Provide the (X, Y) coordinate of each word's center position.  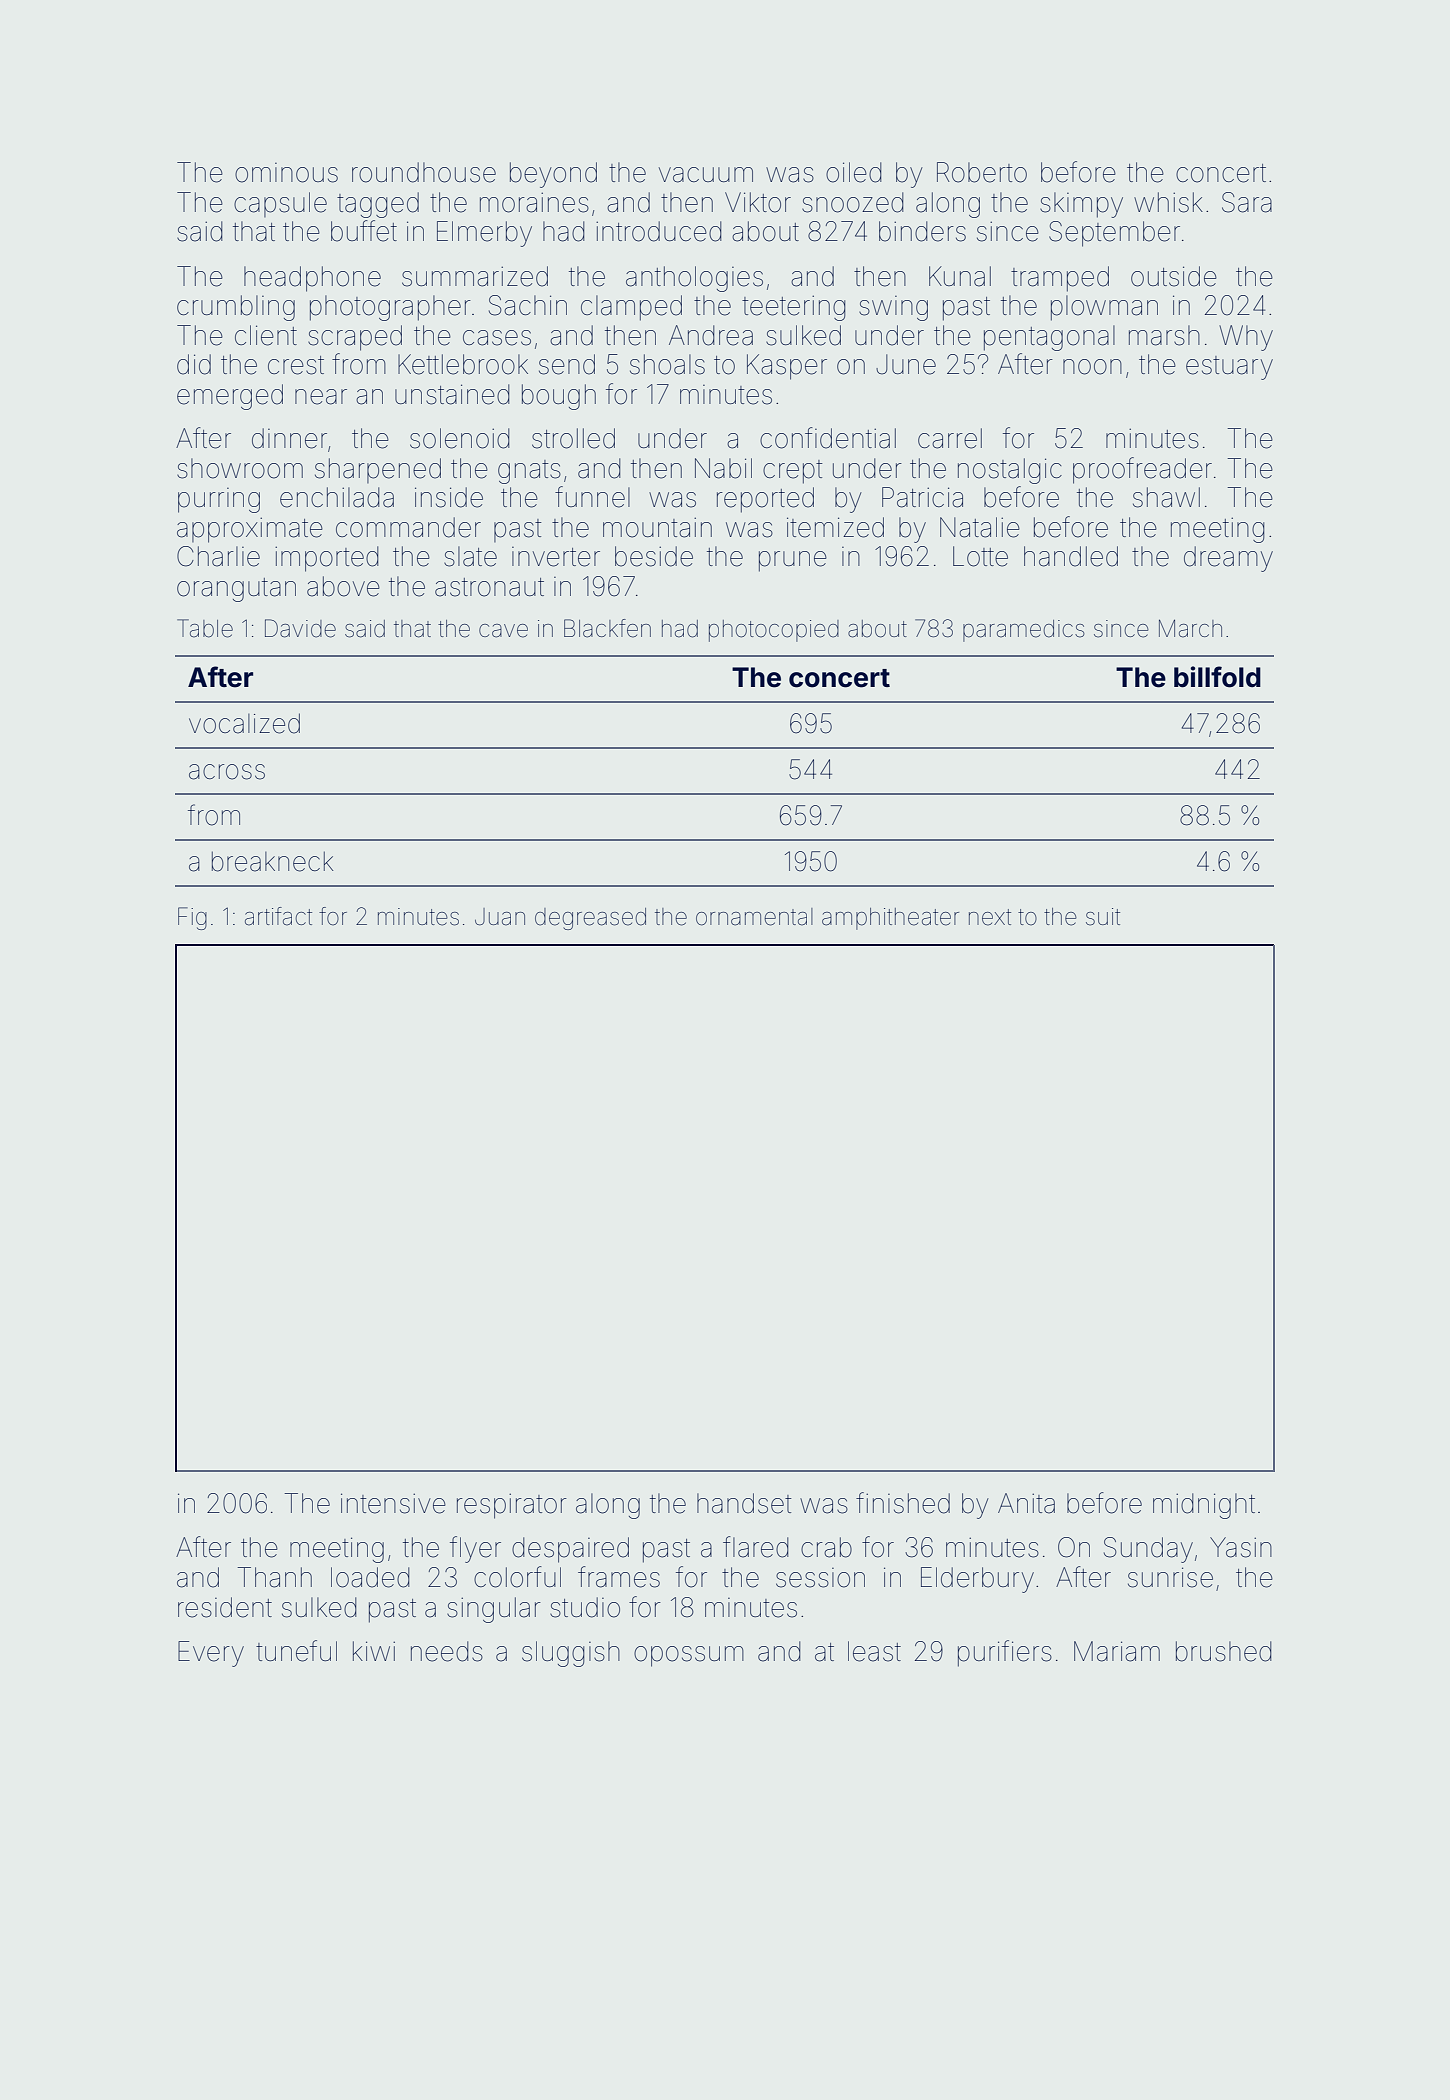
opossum (689, 1656)
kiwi (374, 1651)
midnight (1204, 1506)
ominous (286, 173)
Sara (1247, 202)
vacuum (706, 175)
